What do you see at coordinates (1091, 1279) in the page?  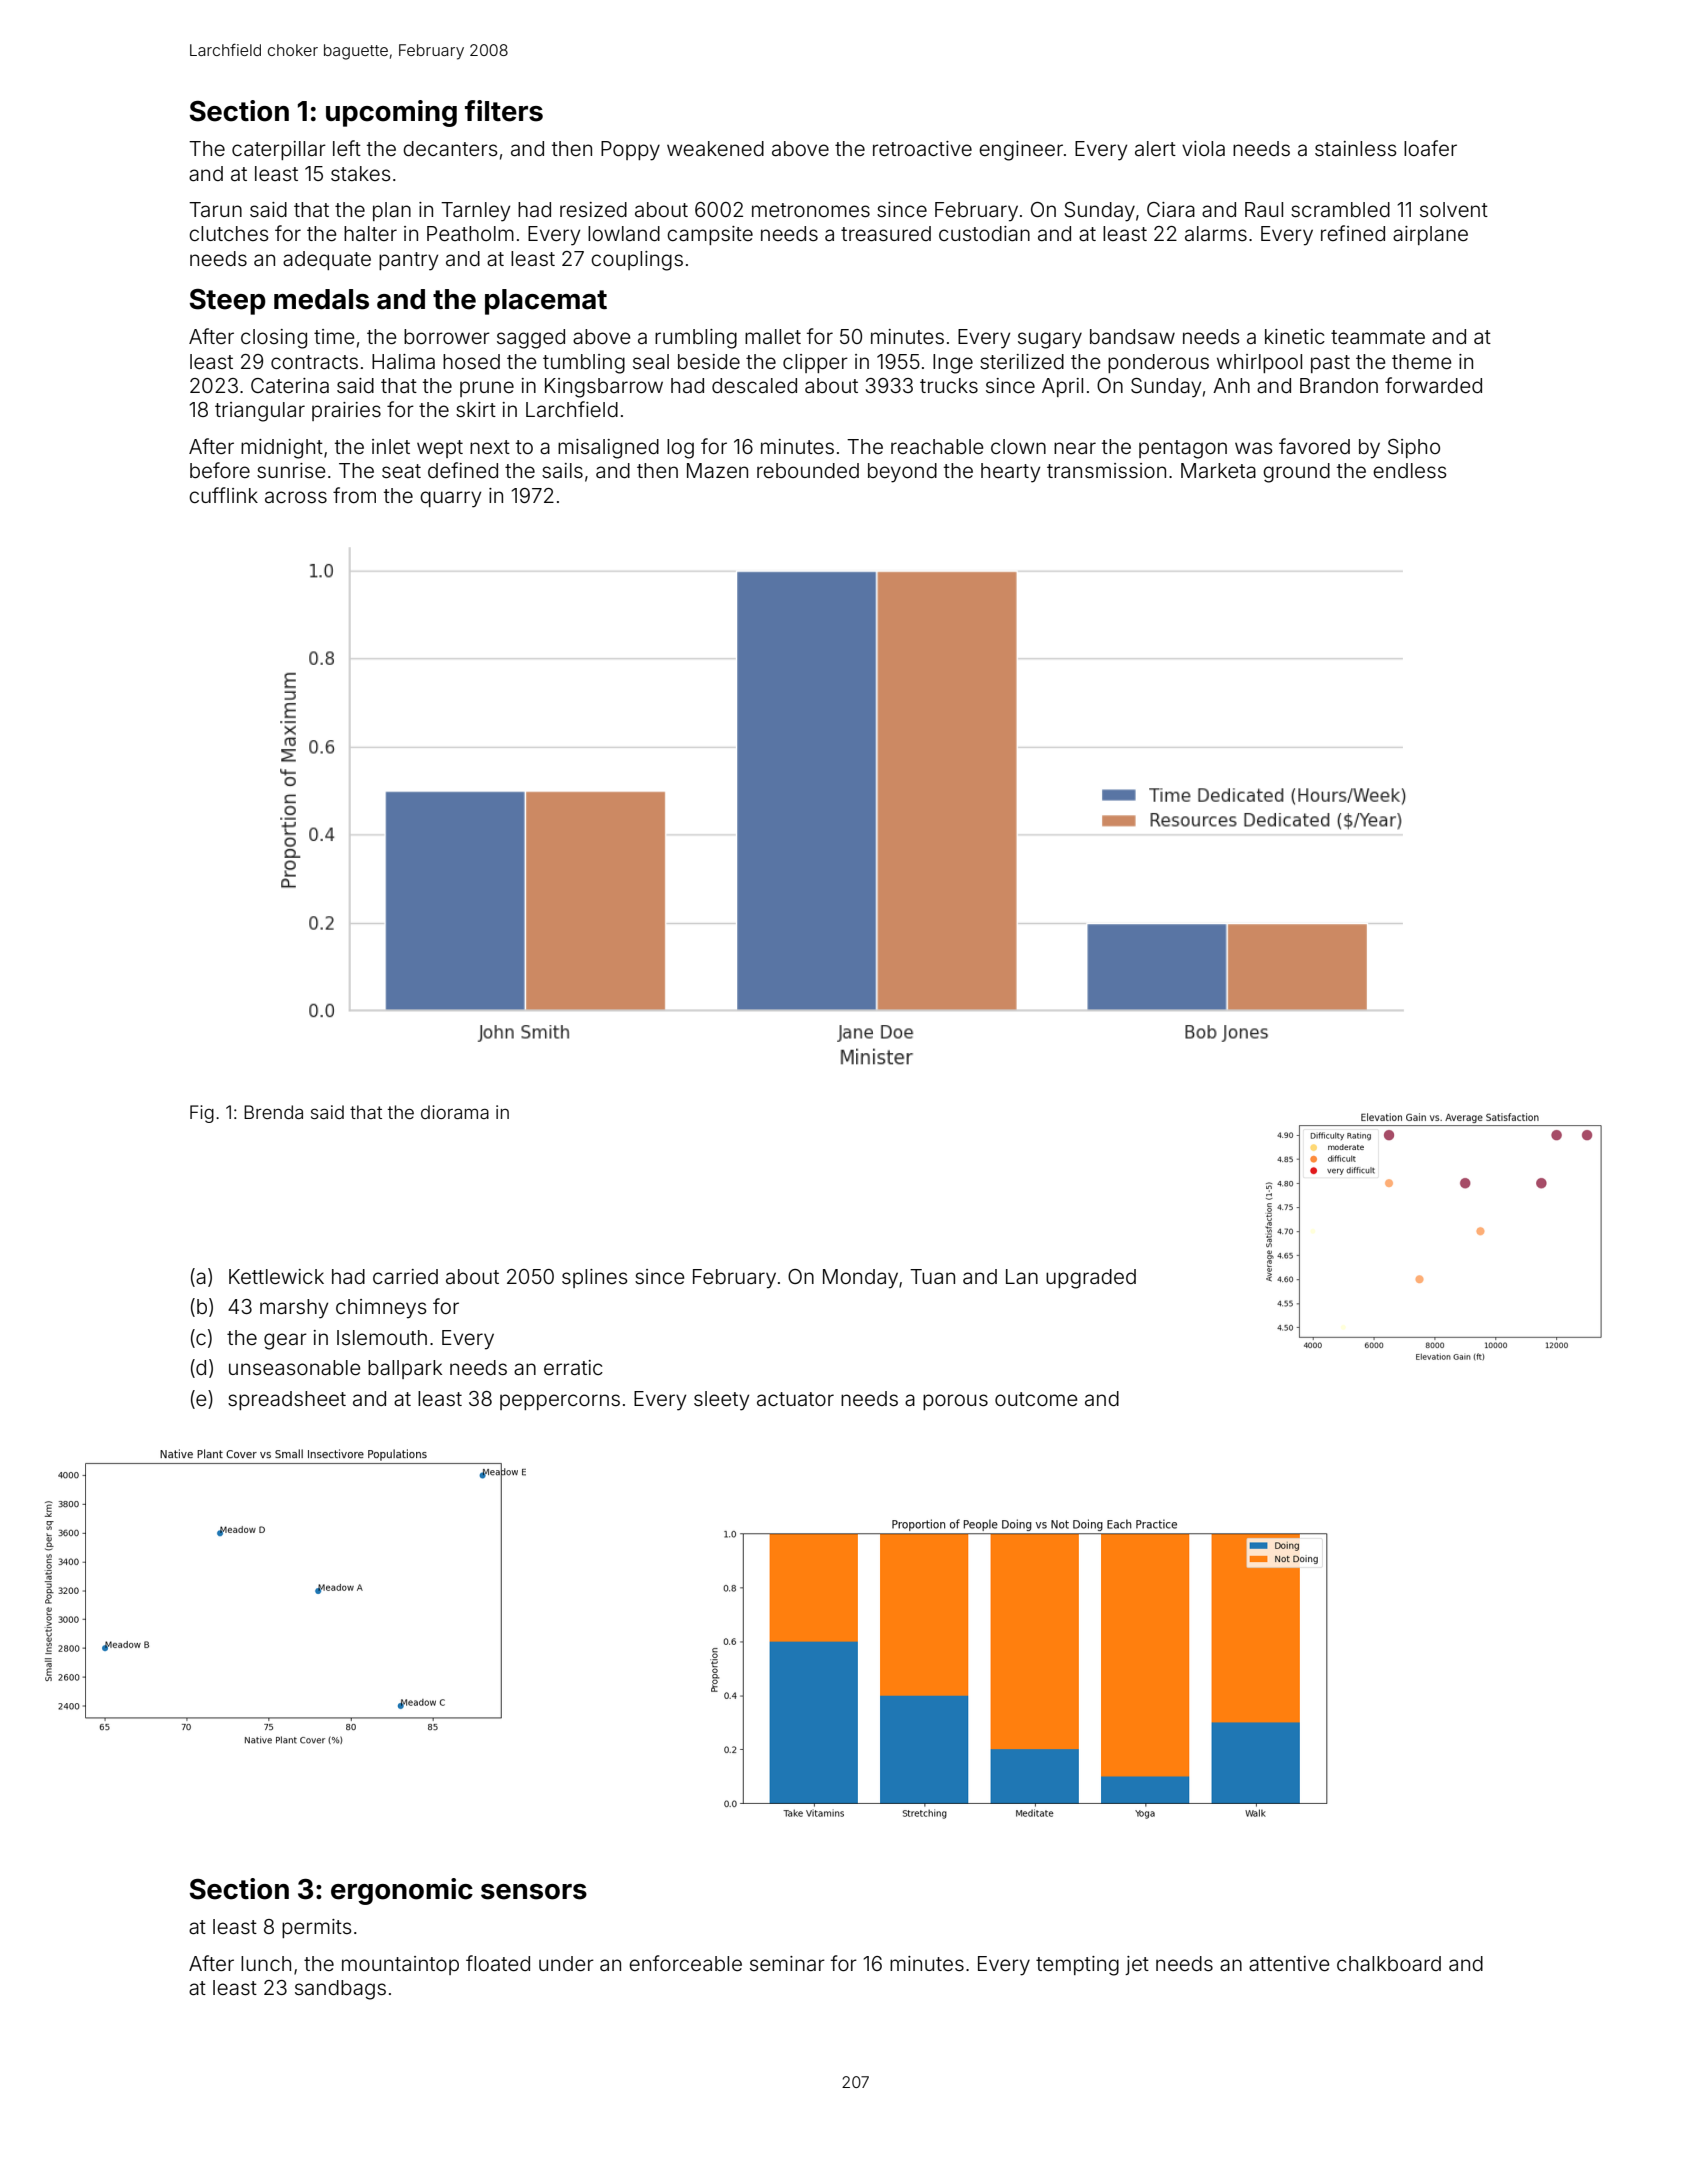 I see `upgraded` at bounding box center [1091, 1279].
